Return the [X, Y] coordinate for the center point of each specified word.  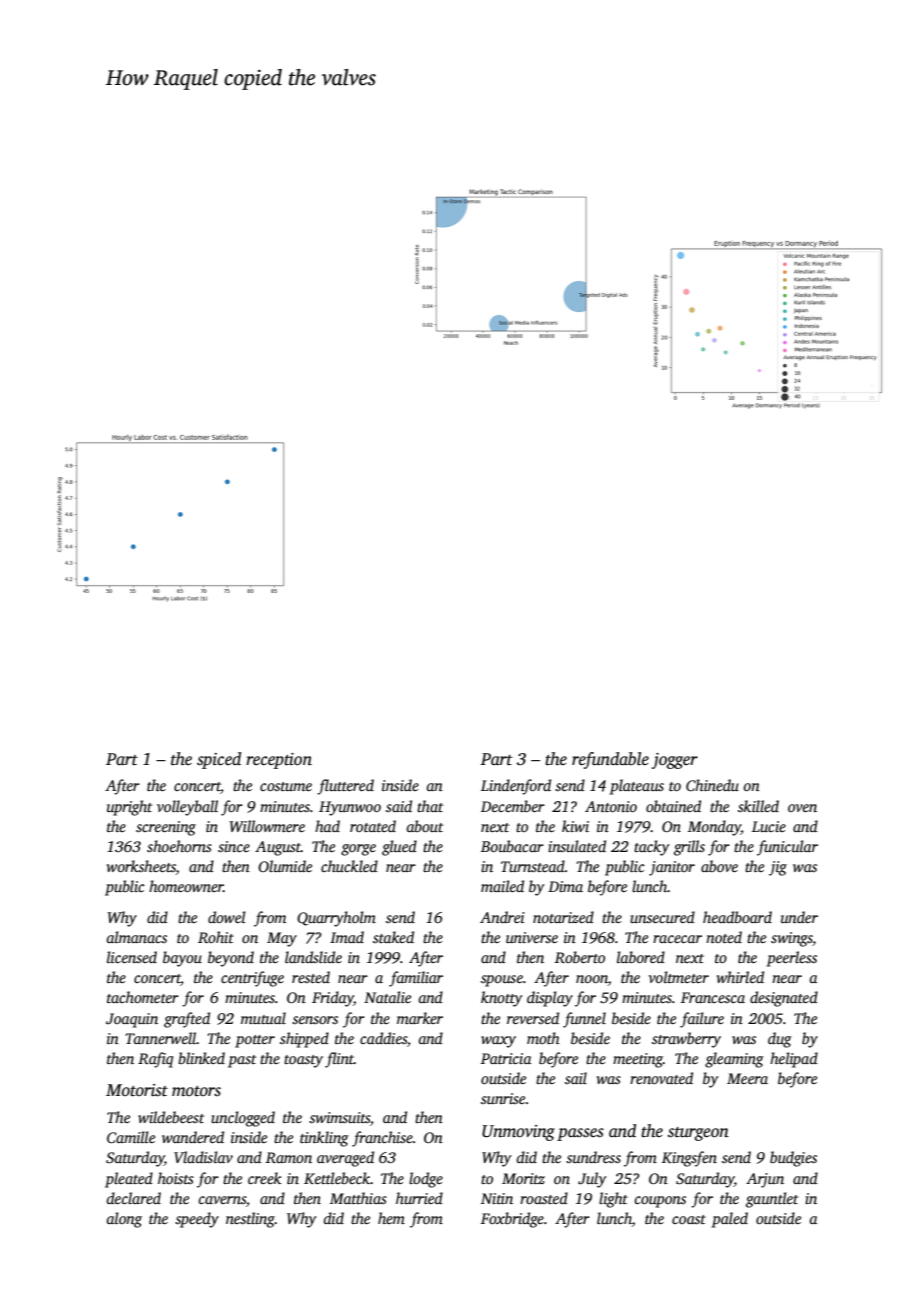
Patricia [506, 1058]
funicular [787, 848]
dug [780, 1040]
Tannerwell [160, 1038]
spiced [219, 760]
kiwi [575, 826]
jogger [675, 761]
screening [166, 828]
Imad [347, 937]
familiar [416, 979]
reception [279, 761]
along [124, 1220]
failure [702, 1020]
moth [543, 1038]
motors [196, 1091]
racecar [677, 939]
